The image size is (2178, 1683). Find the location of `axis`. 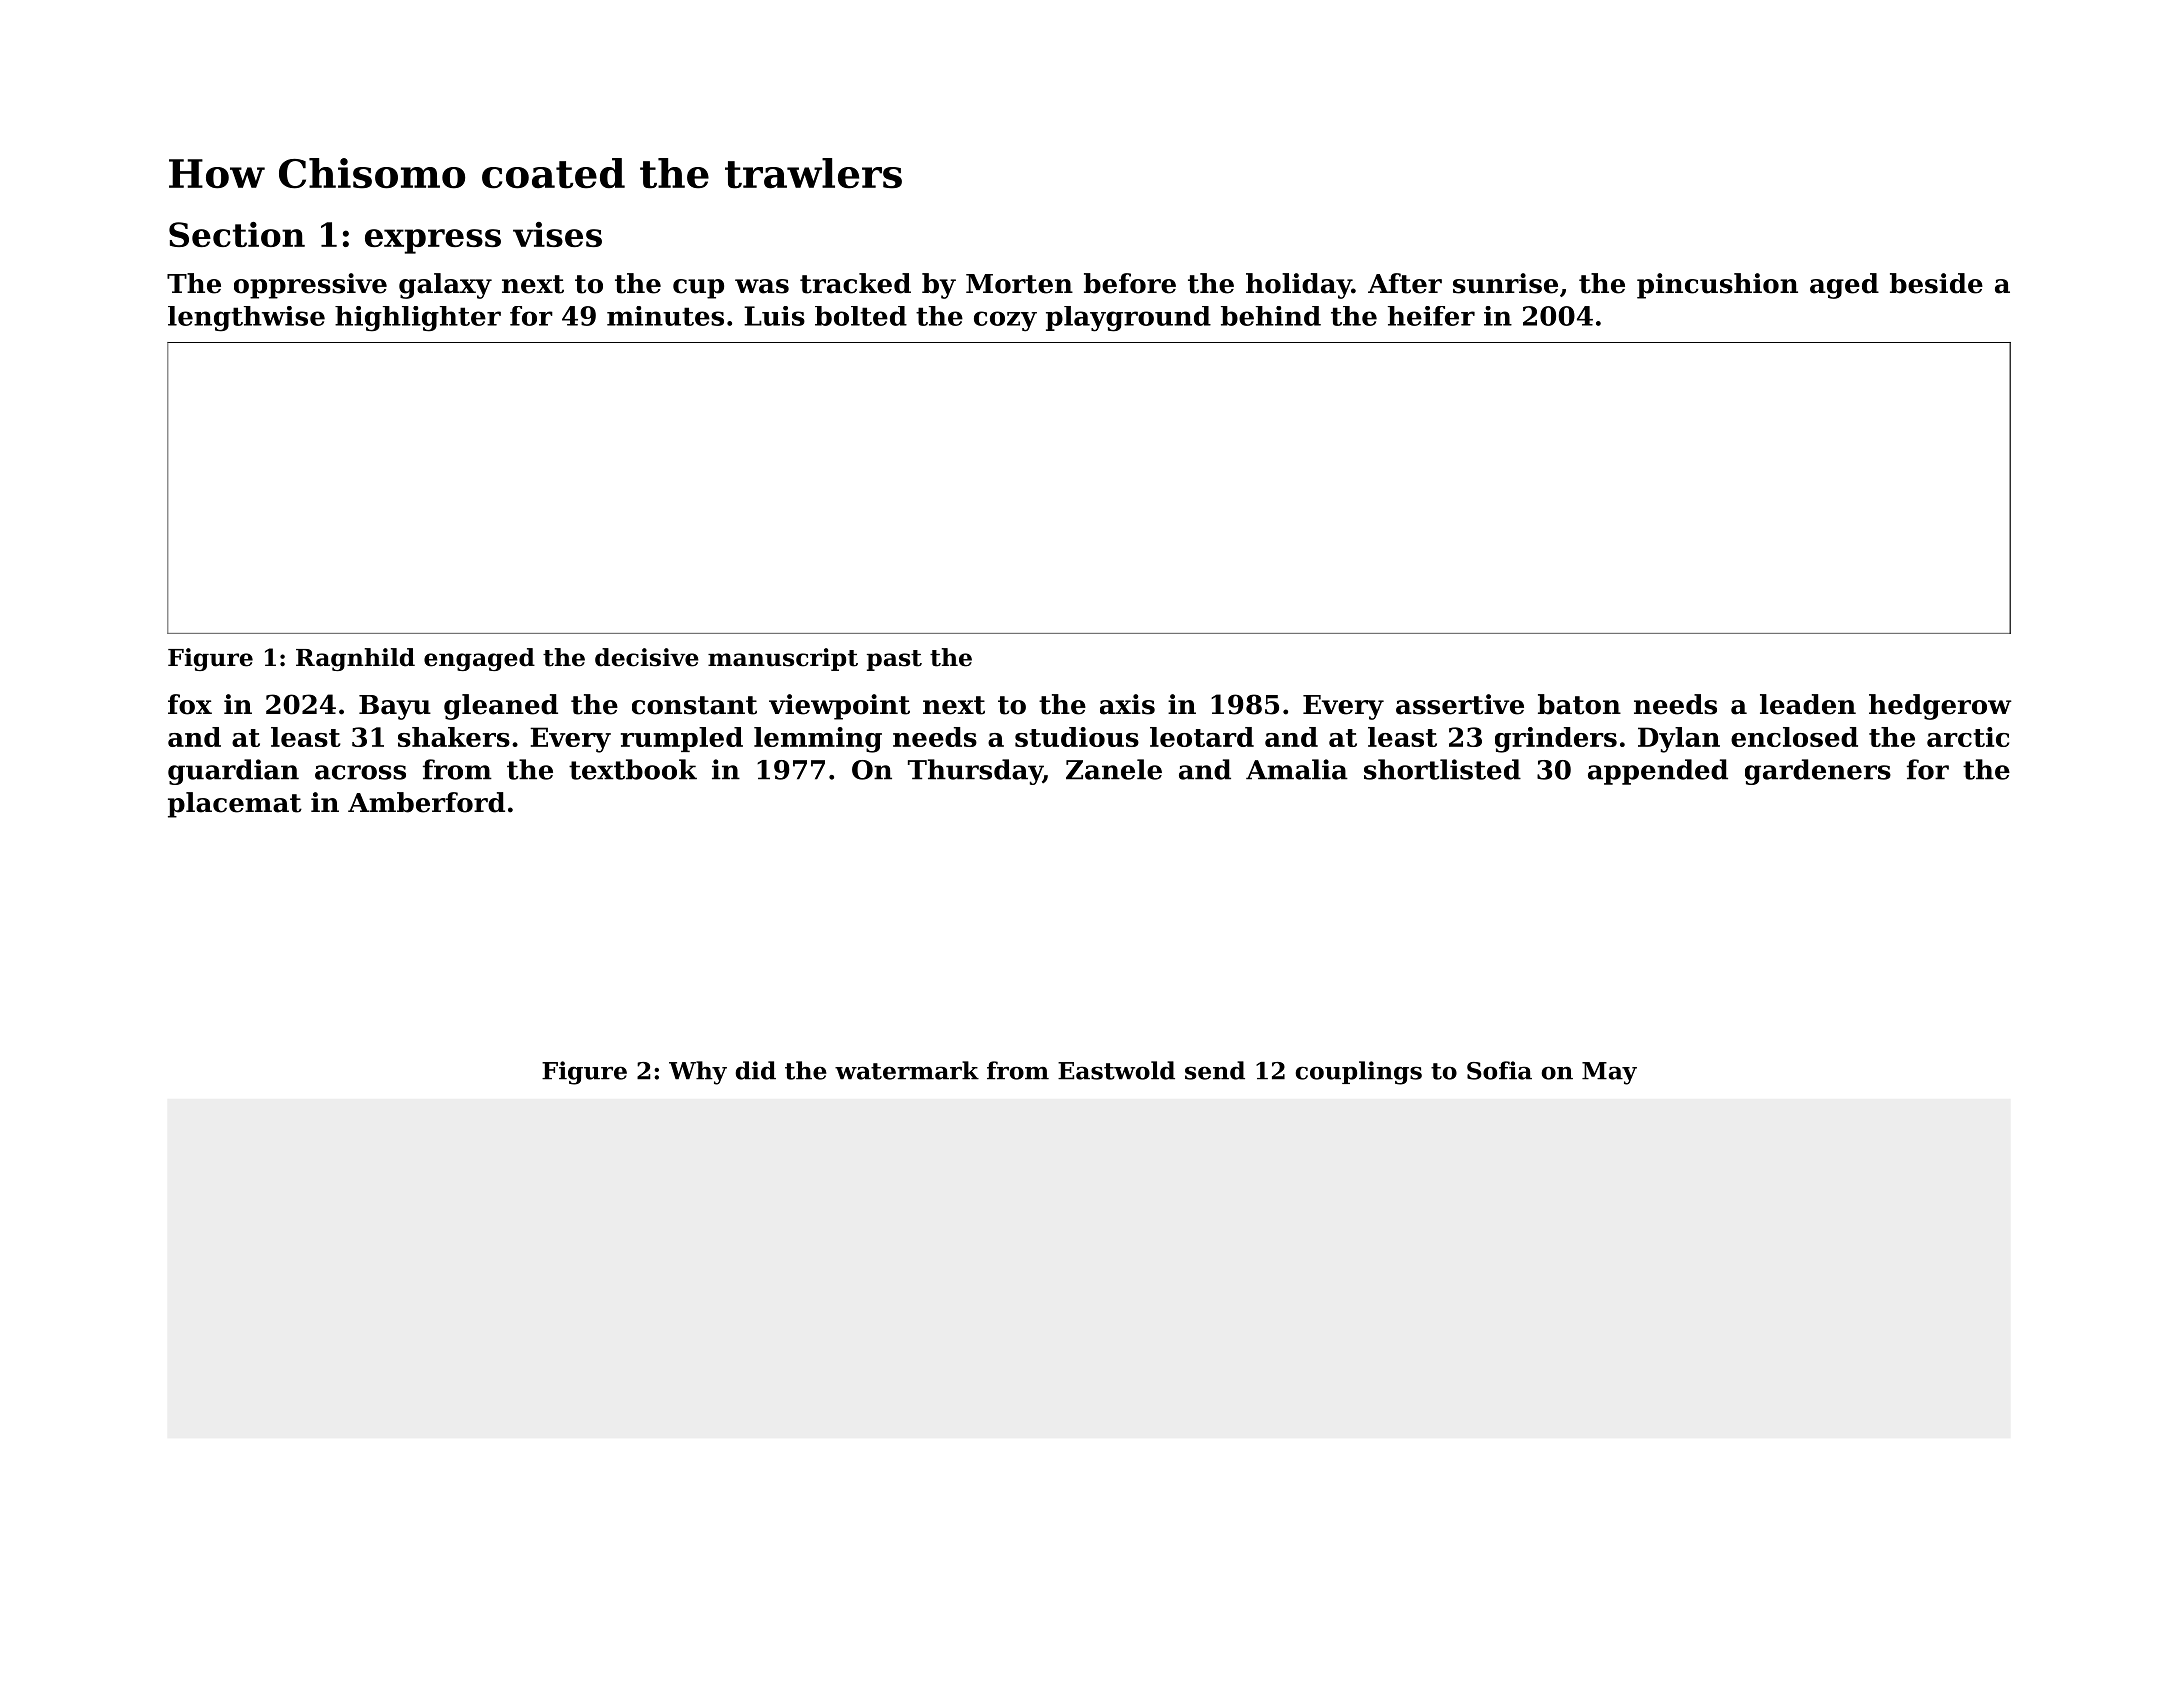

axis is located at coordinates (1127, 704).
